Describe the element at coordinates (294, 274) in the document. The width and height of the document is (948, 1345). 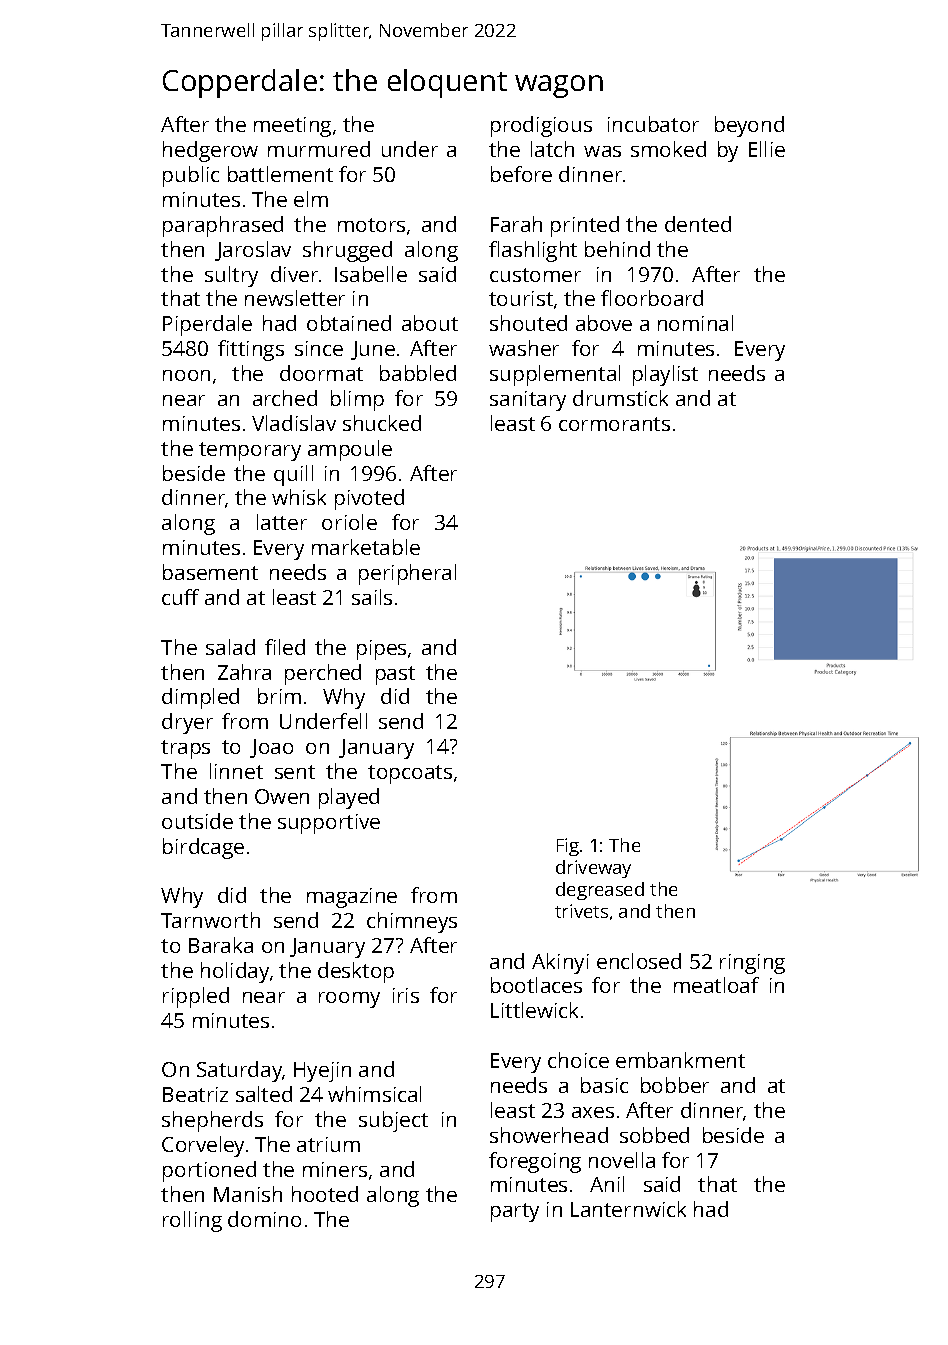
I see `diver` at that location.
